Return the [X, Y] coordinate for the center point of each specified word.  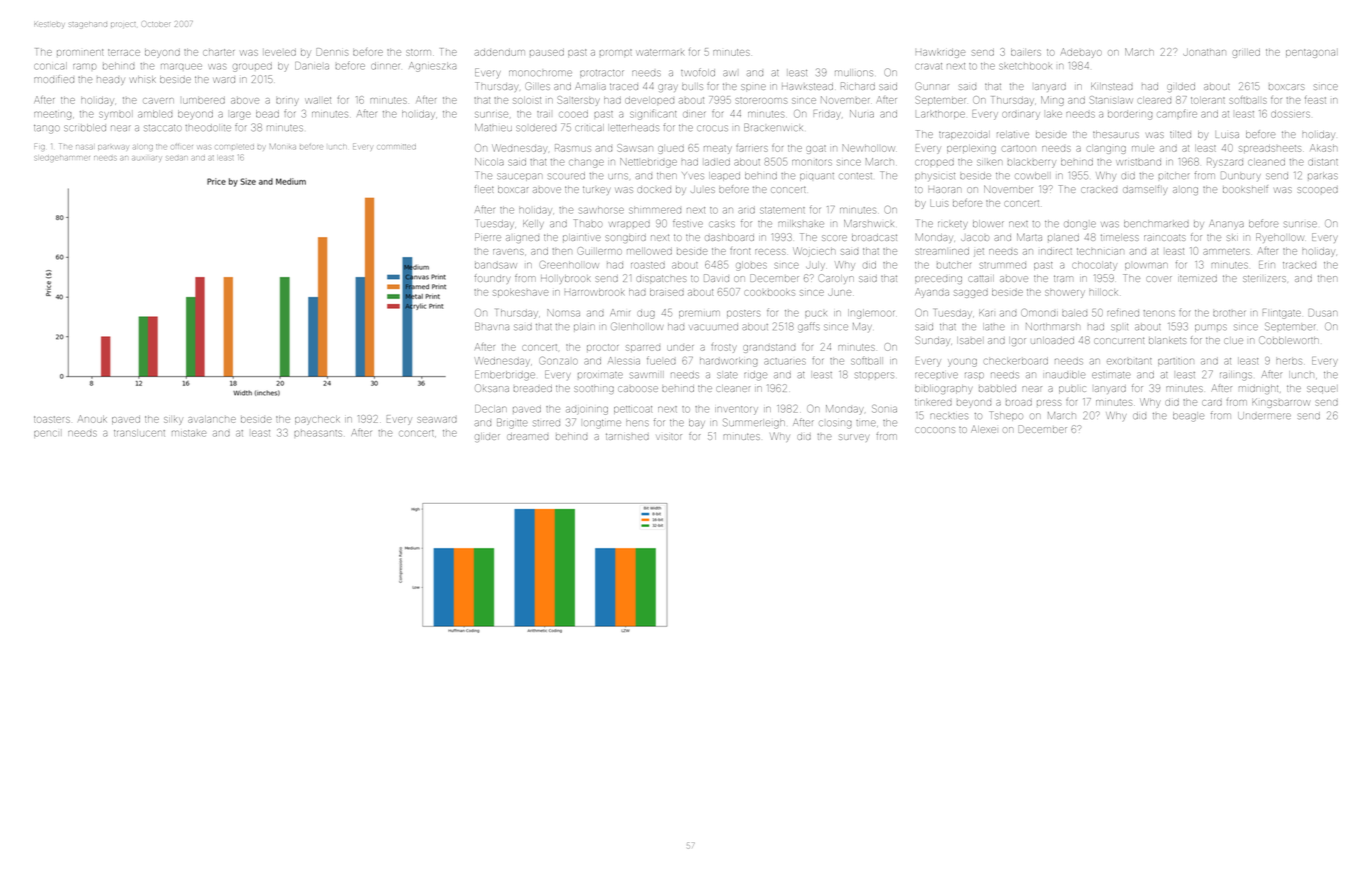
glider [487, 437]
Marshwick [869, 223]
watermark [660, 52]
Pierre [488, 237]
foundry [492, 279]
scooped [1317, 190]
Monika [283, 146]
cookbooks [769, 293]
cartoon [1019, 148]
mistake [189, 433]
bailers [1026, 53]
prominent [80, 52]
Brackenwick [773, 127]
